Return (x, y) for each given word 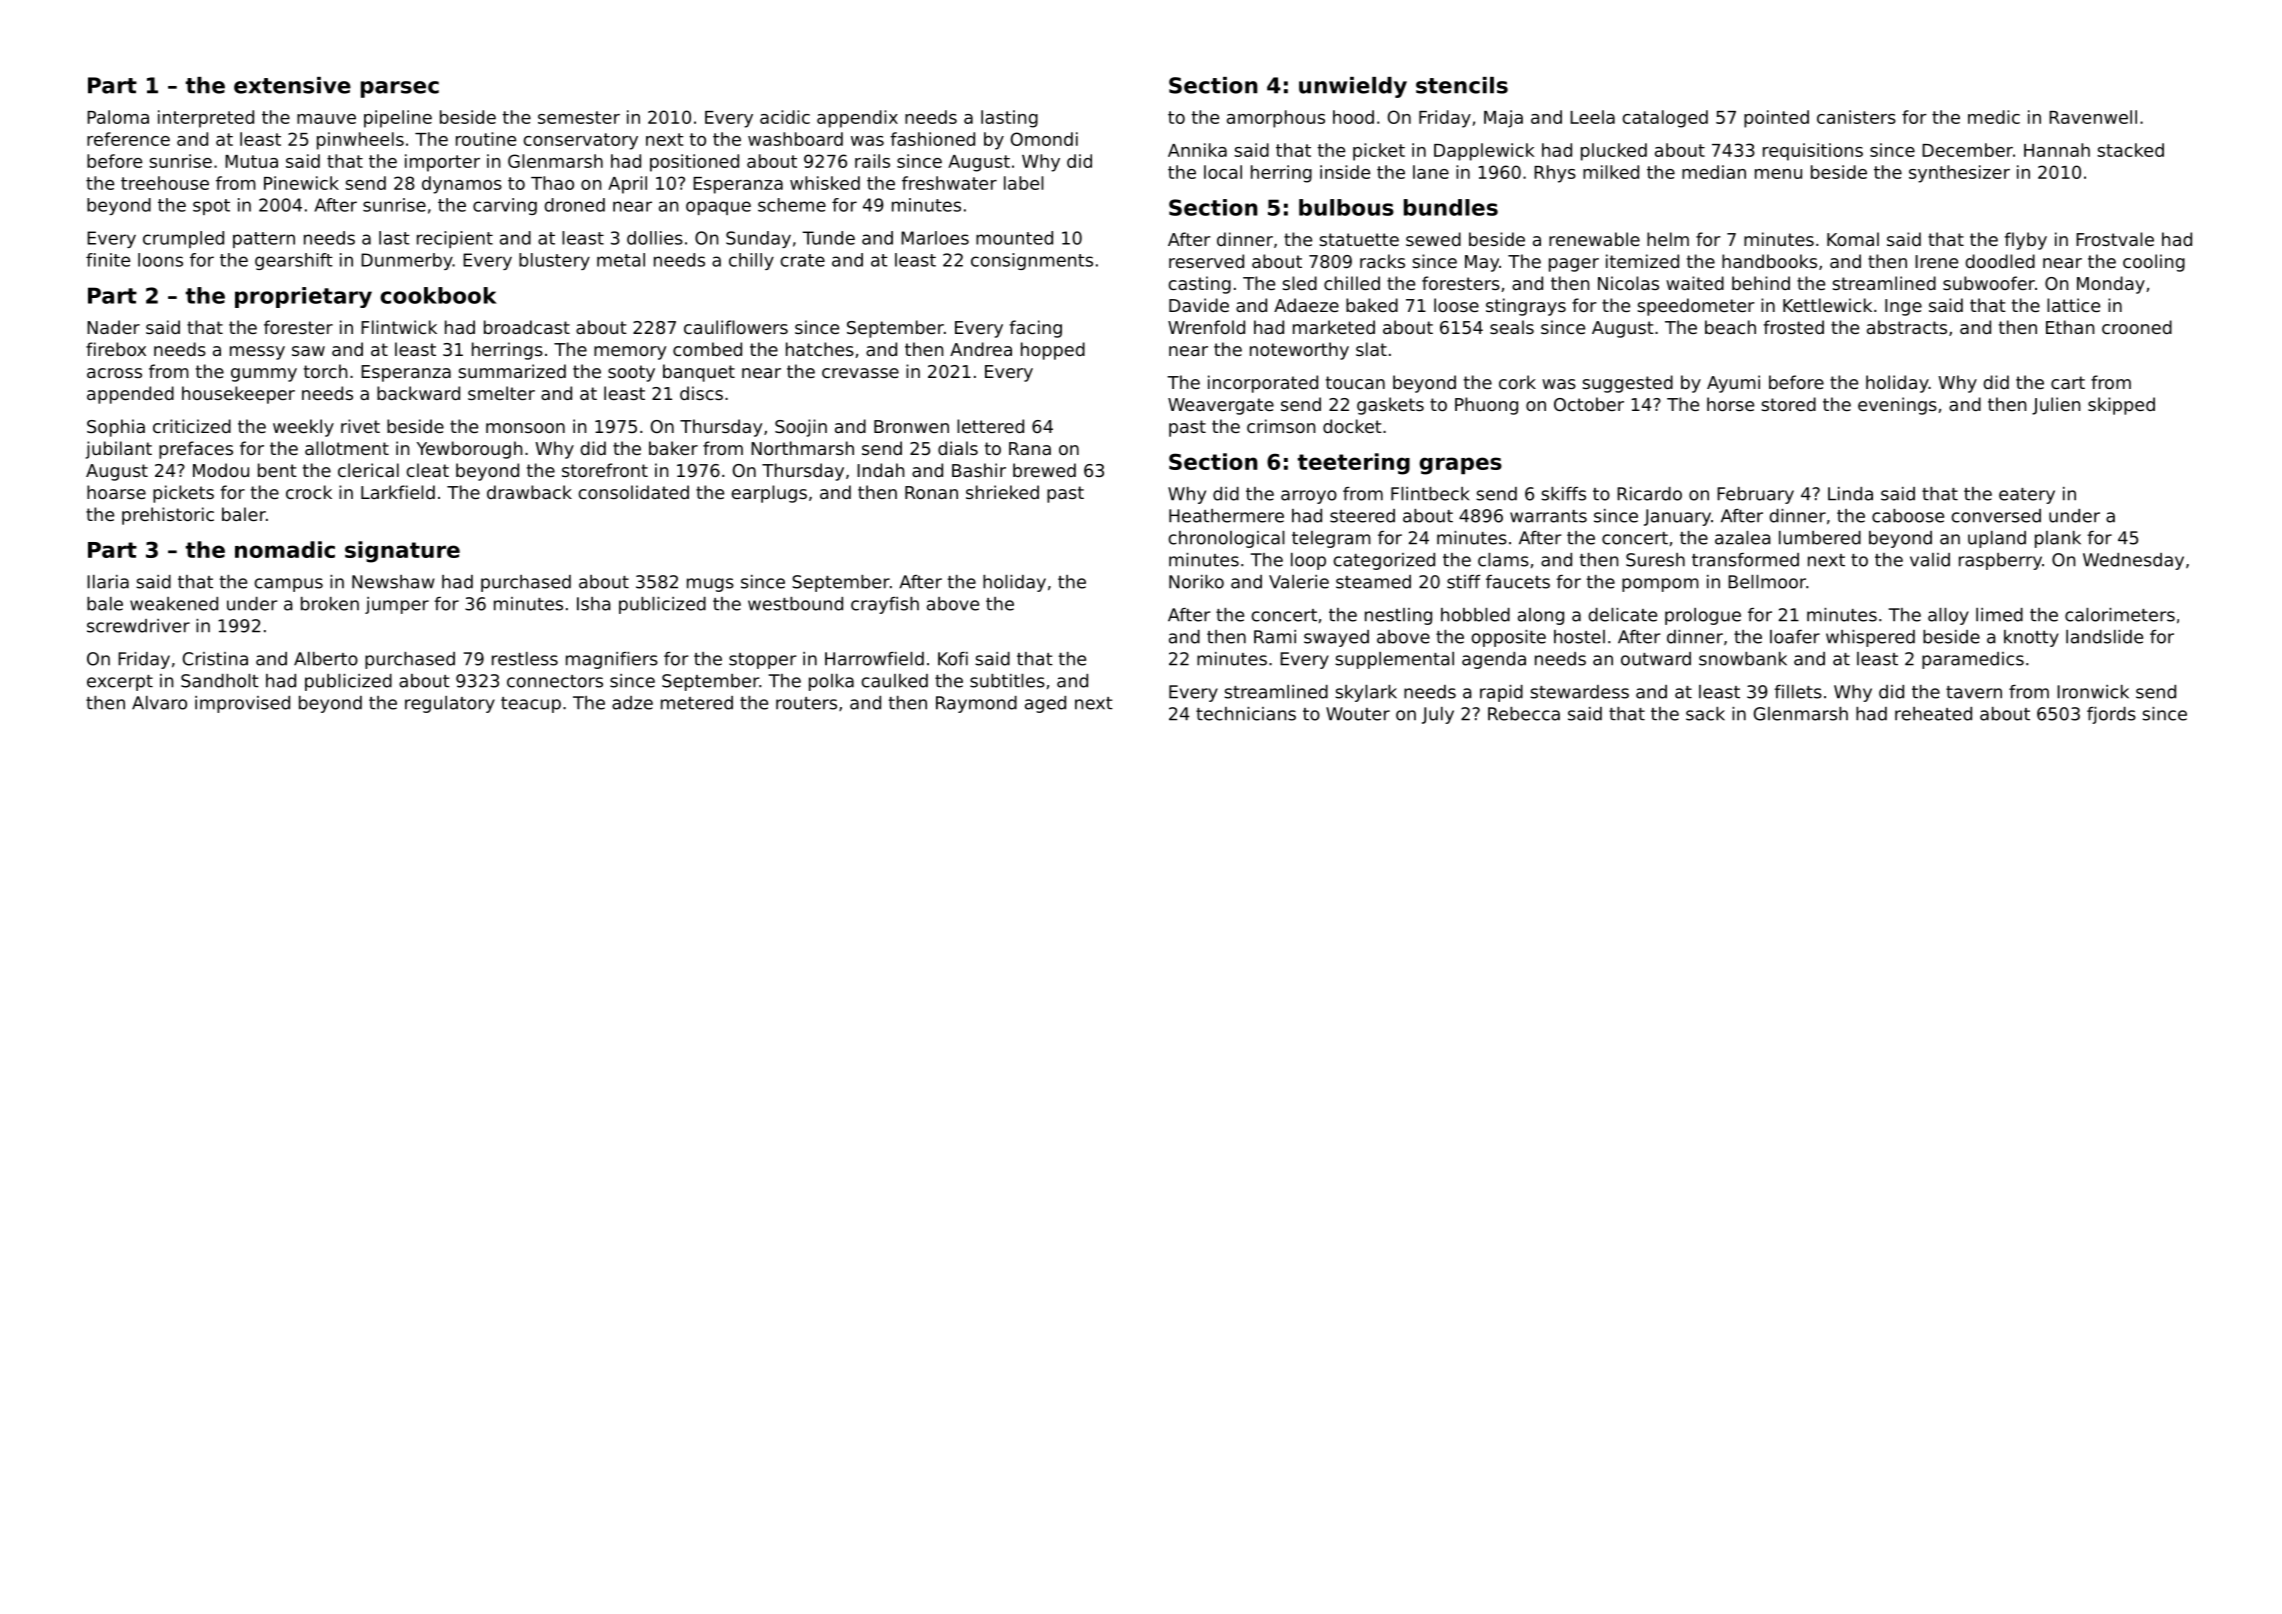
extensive (292, 85)
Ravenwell (2093, 117)
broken (330, 604)
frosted (1794, 327)
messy (257, 353)
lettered (990, 426)
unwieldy (1353, 87)
